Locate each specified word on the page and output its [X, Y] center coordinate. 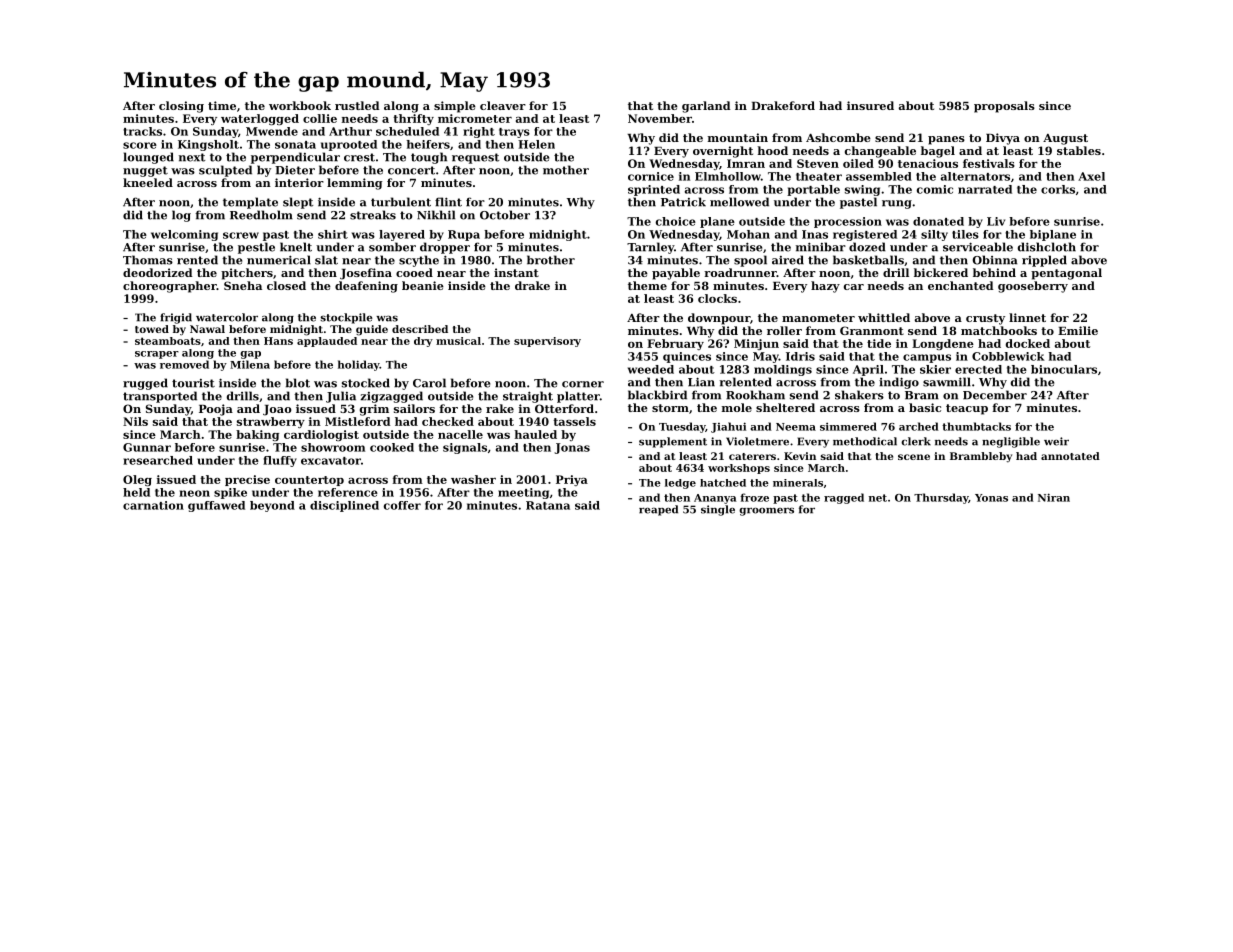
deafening [366, 287]
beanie [423, 285]
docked [1028, 343]
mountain [738, 137]
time [222, 105]
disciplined [344, 506]
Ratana [548, 505]
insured [870, 105]
